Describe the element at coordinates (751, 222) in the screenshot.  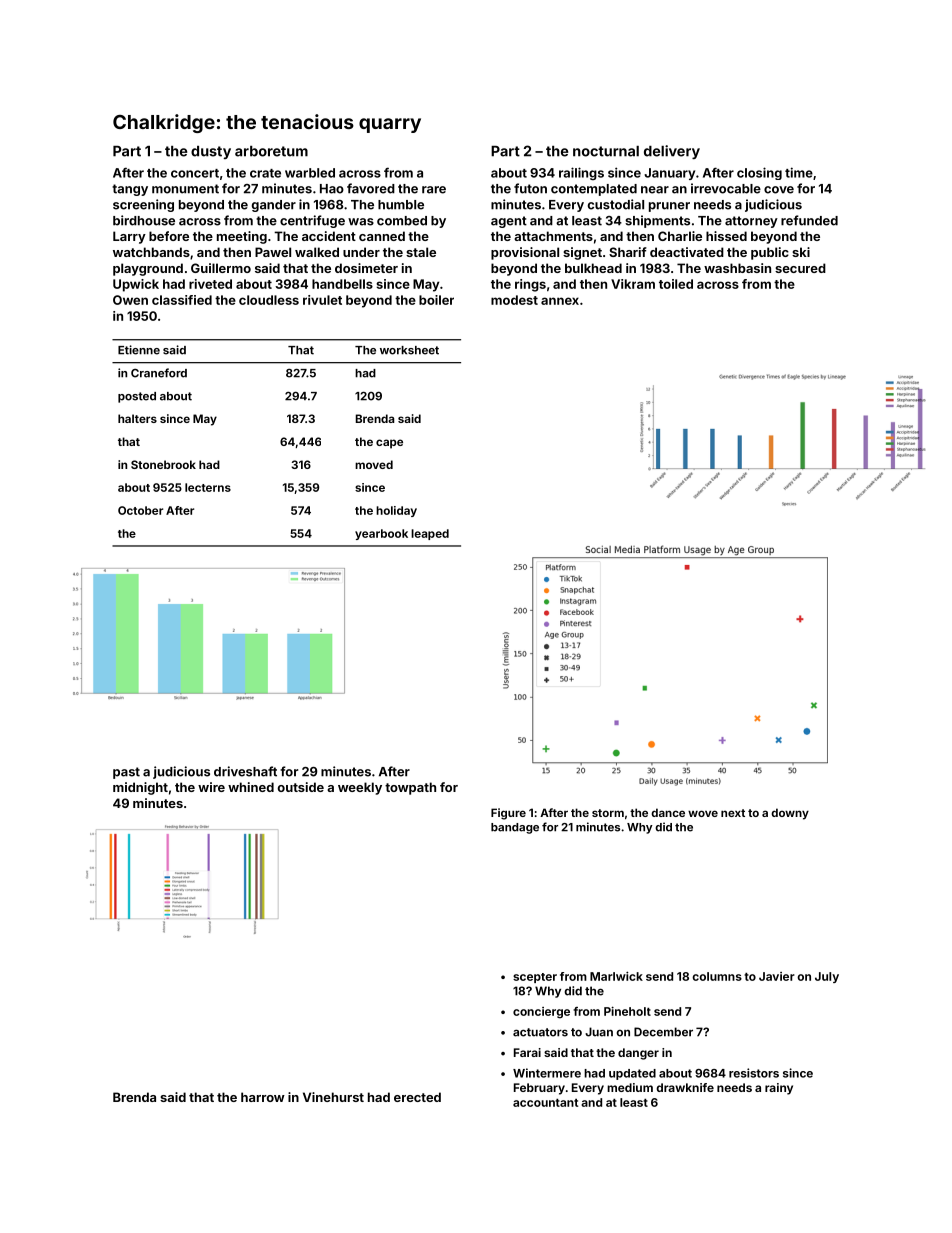
I see `attorney` at that location.
